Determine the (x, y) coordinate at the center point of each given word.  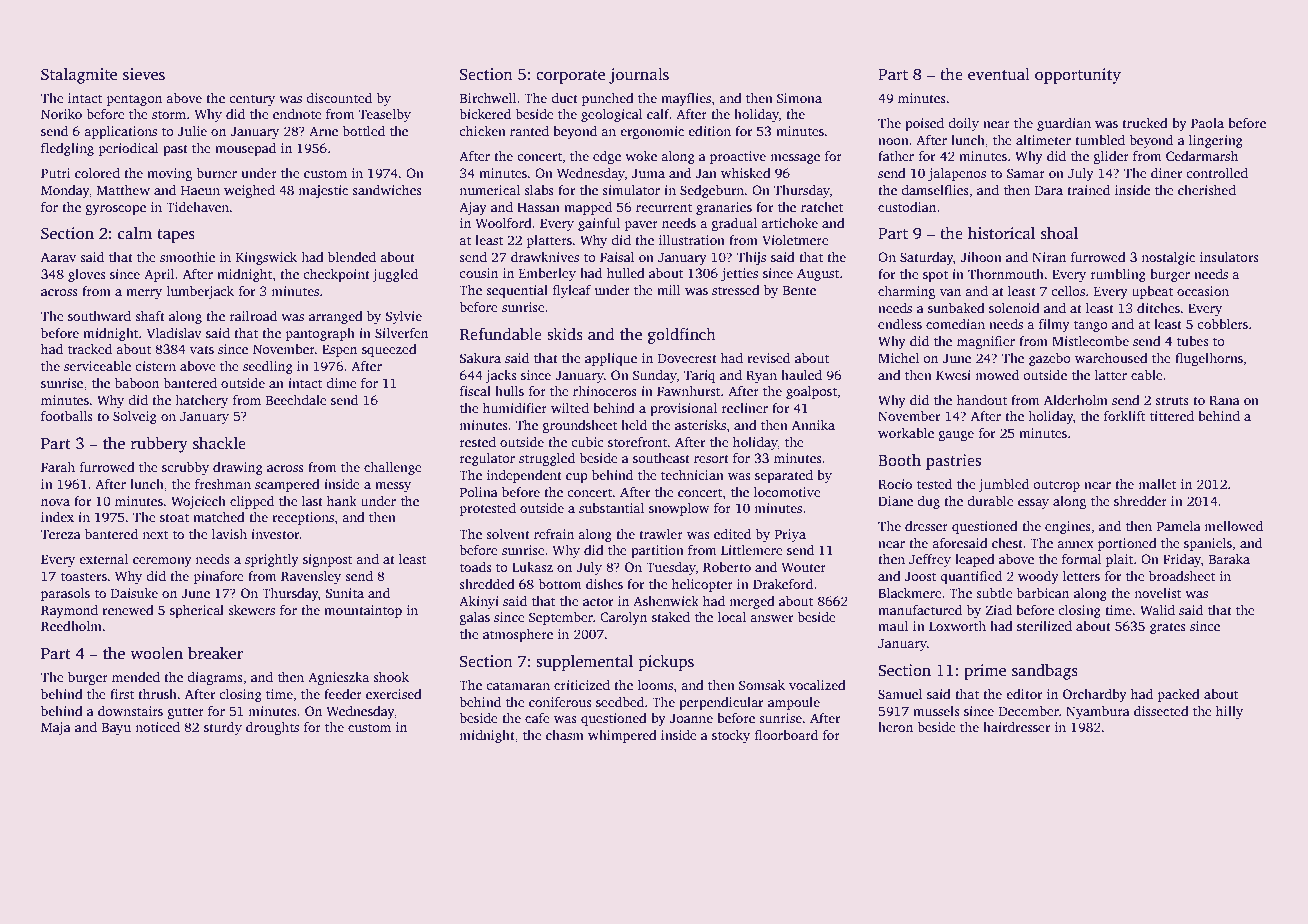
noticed (157, 727)
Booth (899, 460)
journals (639, 76)
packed (1178, 695)
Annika (813, 425)
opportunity (1078, 76)
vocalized (817, 685)
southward (99, 316)
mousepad (245, 149)
